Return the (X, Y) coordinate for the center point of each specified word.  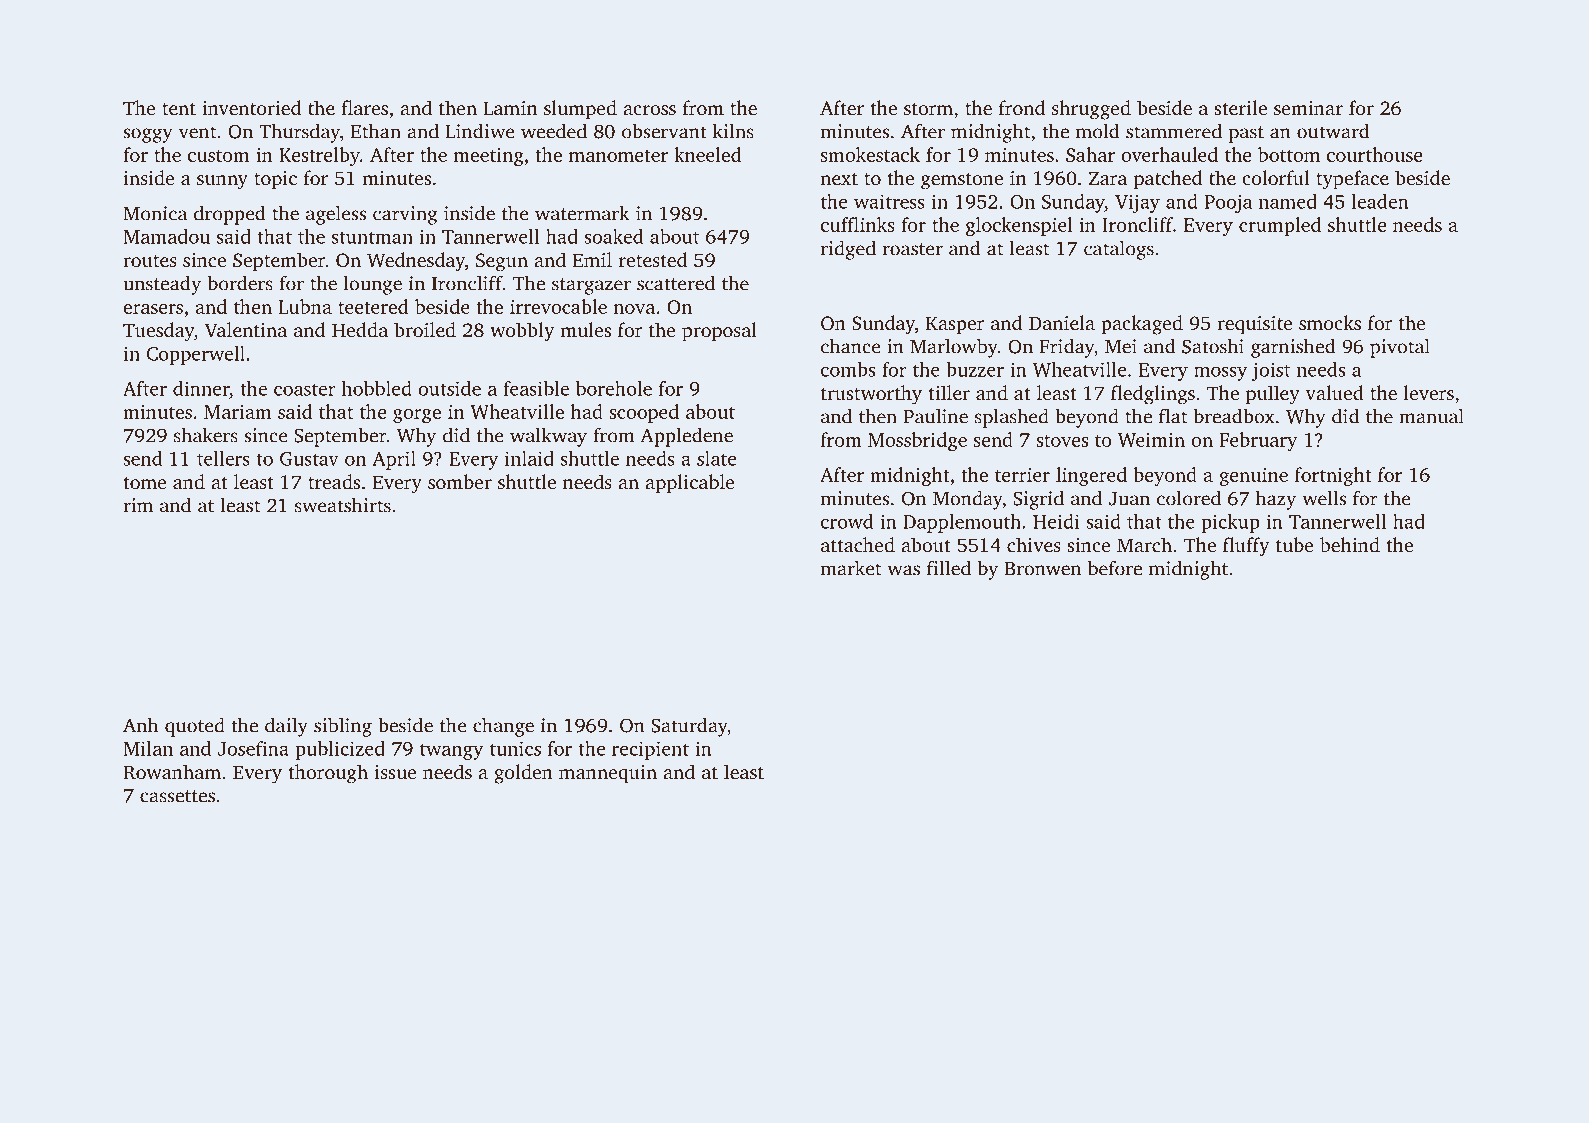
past (1246, 134)
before (1115, 568)
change (503, 727)
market (851, 568)
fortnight (1333, 477)
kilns (733, 131)
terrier (1022, 475)
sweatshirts (343, 505)
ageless (336, 215)
